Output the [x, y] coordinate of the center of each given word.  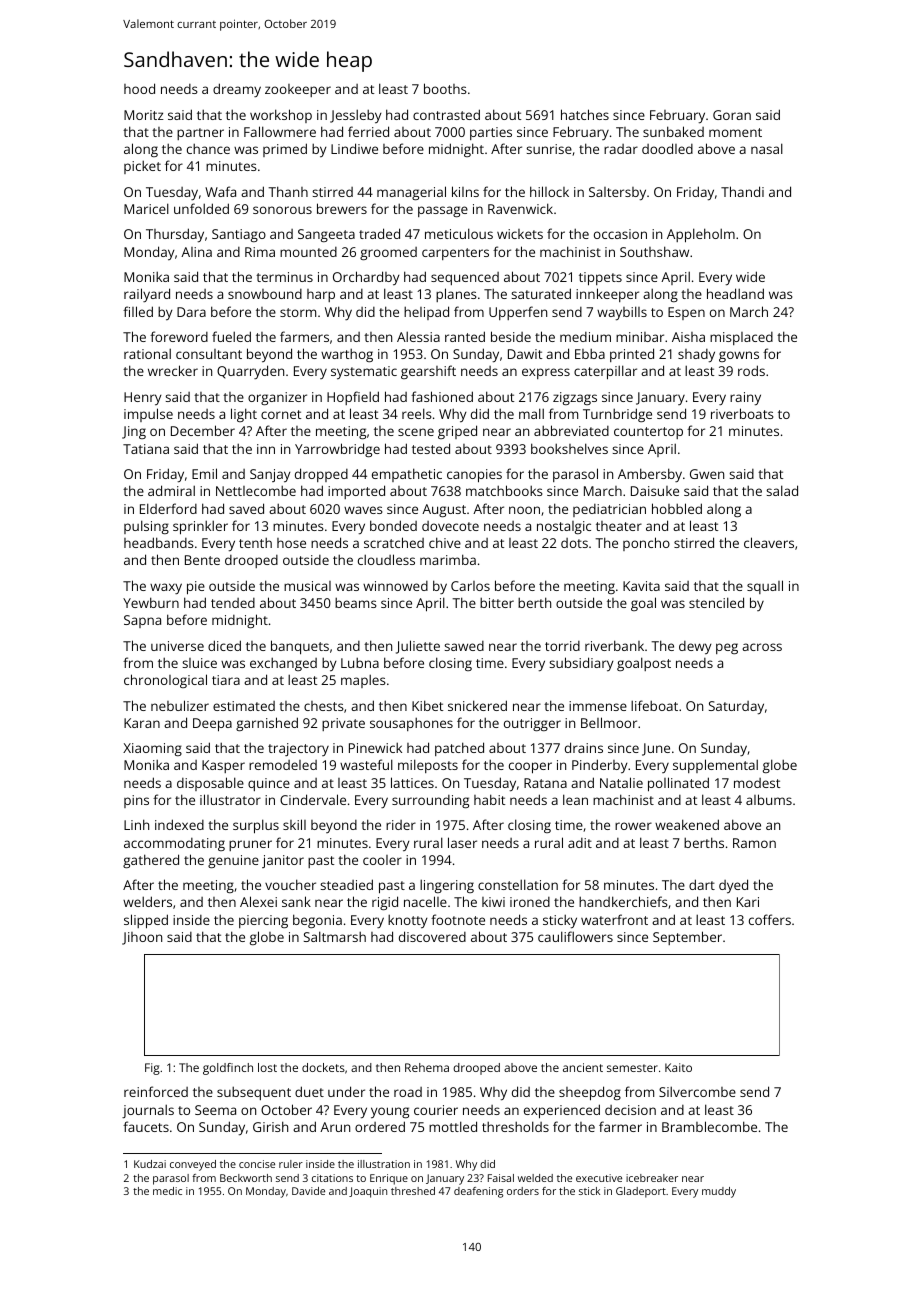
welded [535, 1178]
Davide [308, 1191]
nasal [767, 148]
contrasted [446, 114]
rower [633, 826]
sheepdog [590, 1093]
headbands [159, 542]
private [343, 724]
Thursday [175, 235]
